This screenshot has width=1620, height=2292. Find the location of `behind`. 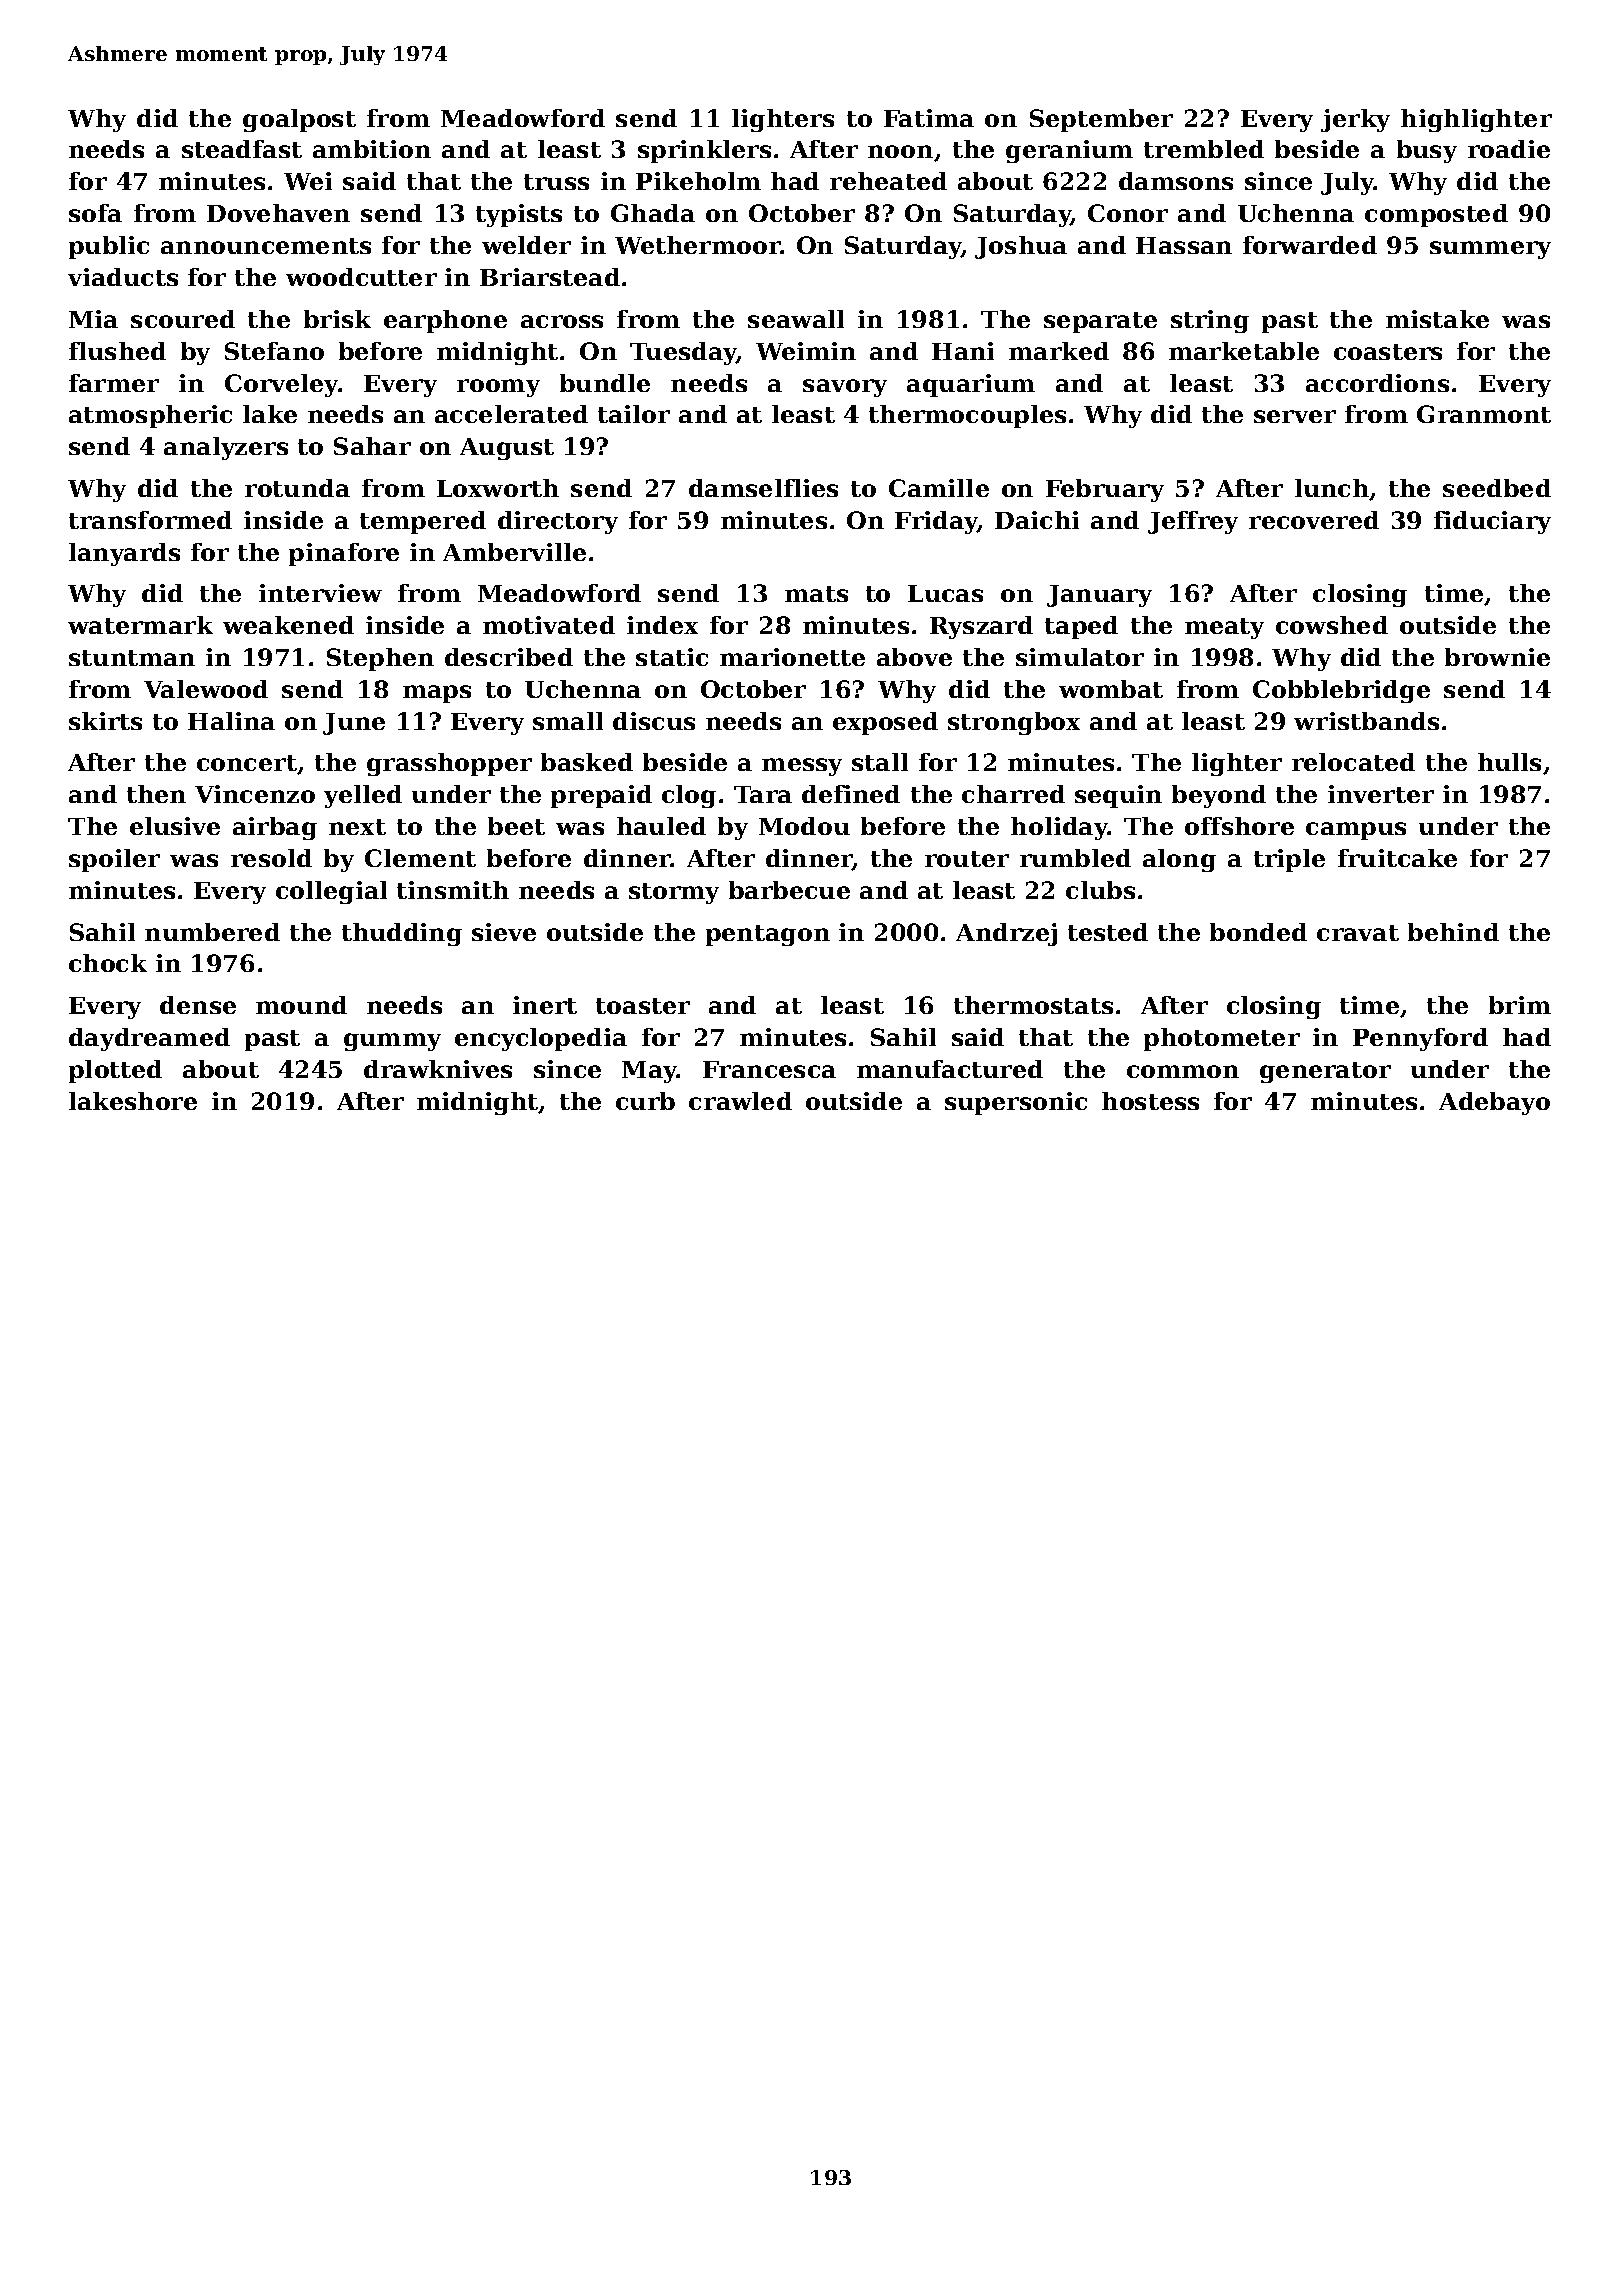

behind is located at coordinates (1453, 932).
